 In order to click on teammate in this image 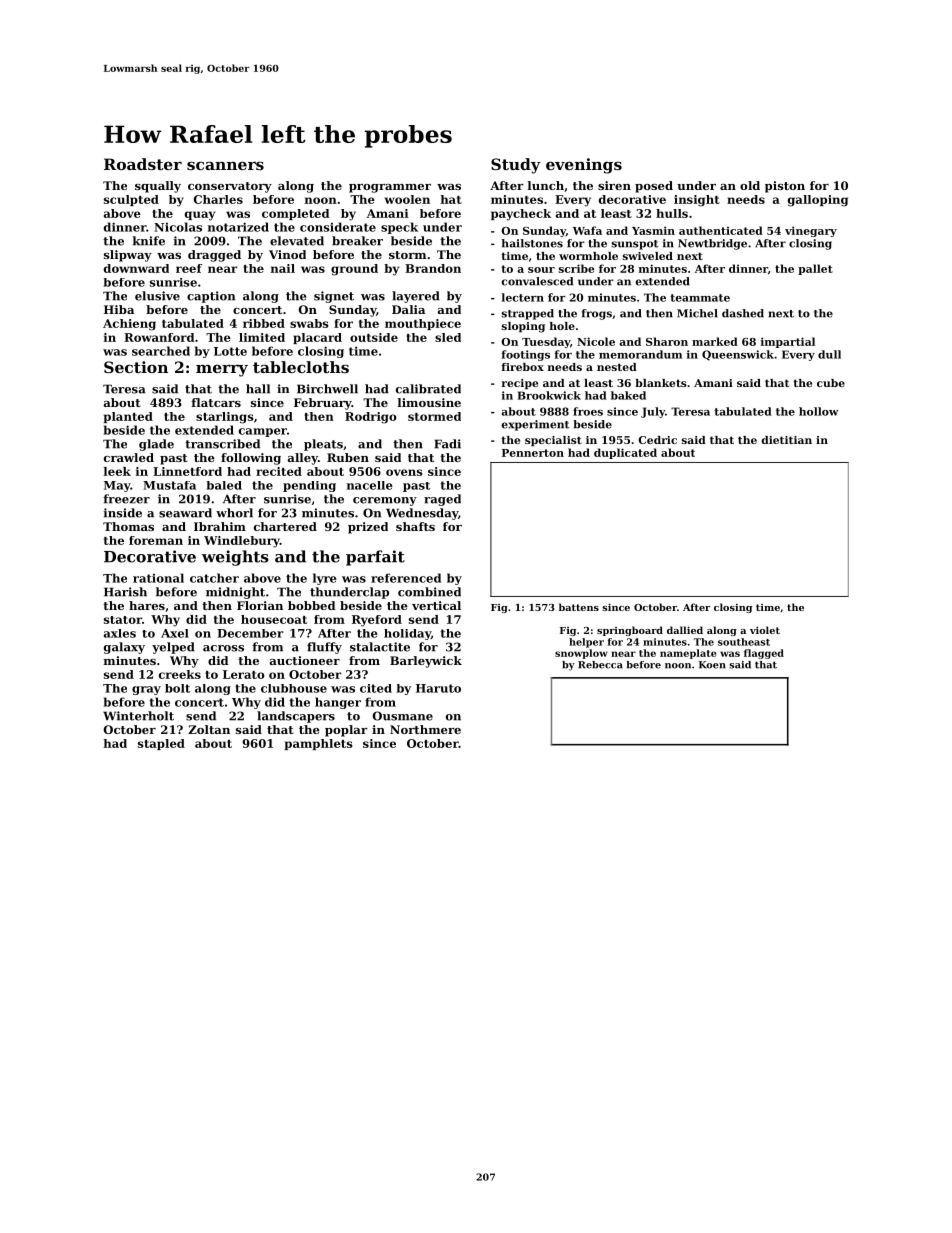, I will do `click(700, 298)`.
